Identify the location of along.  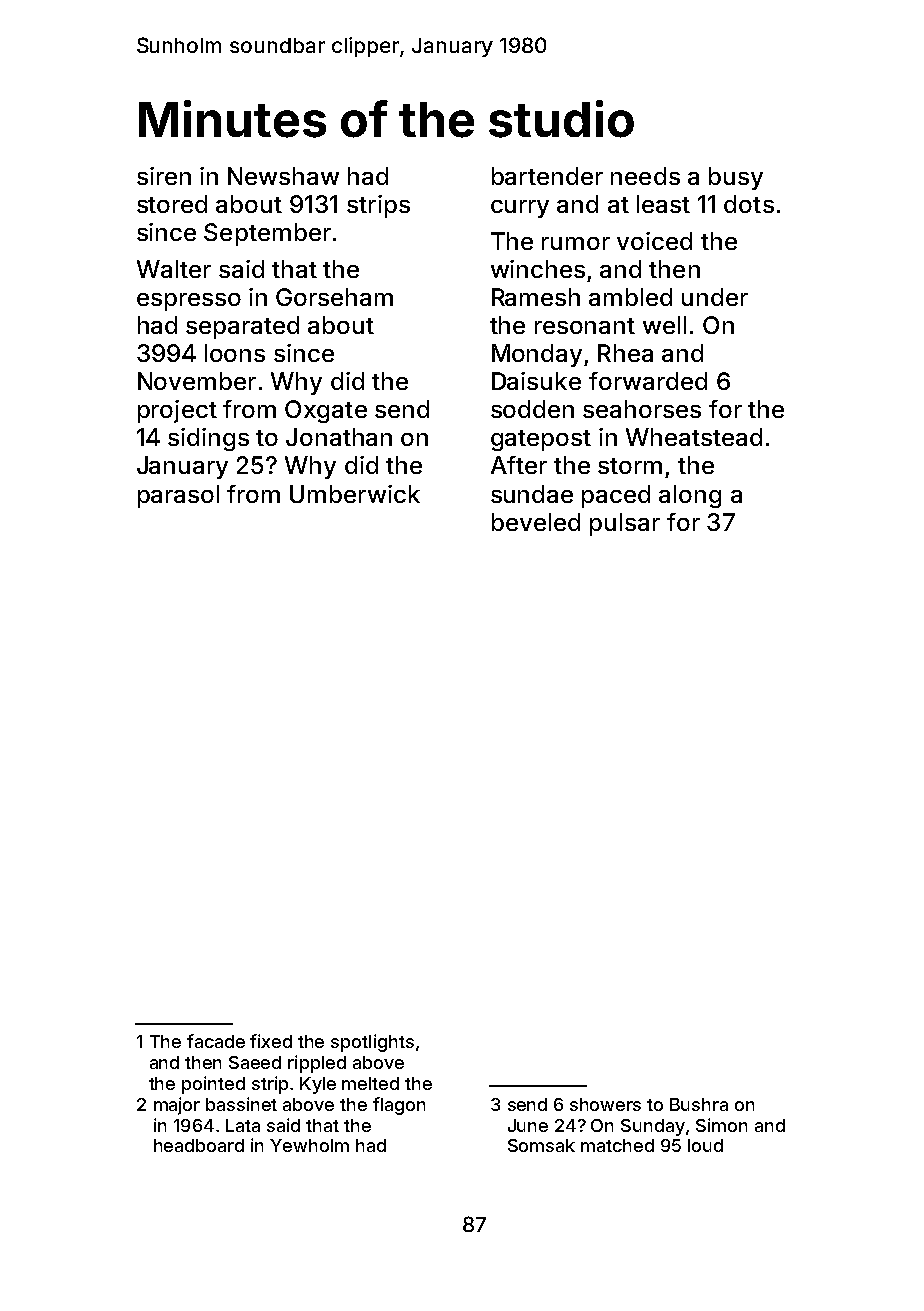
(690, 496).
